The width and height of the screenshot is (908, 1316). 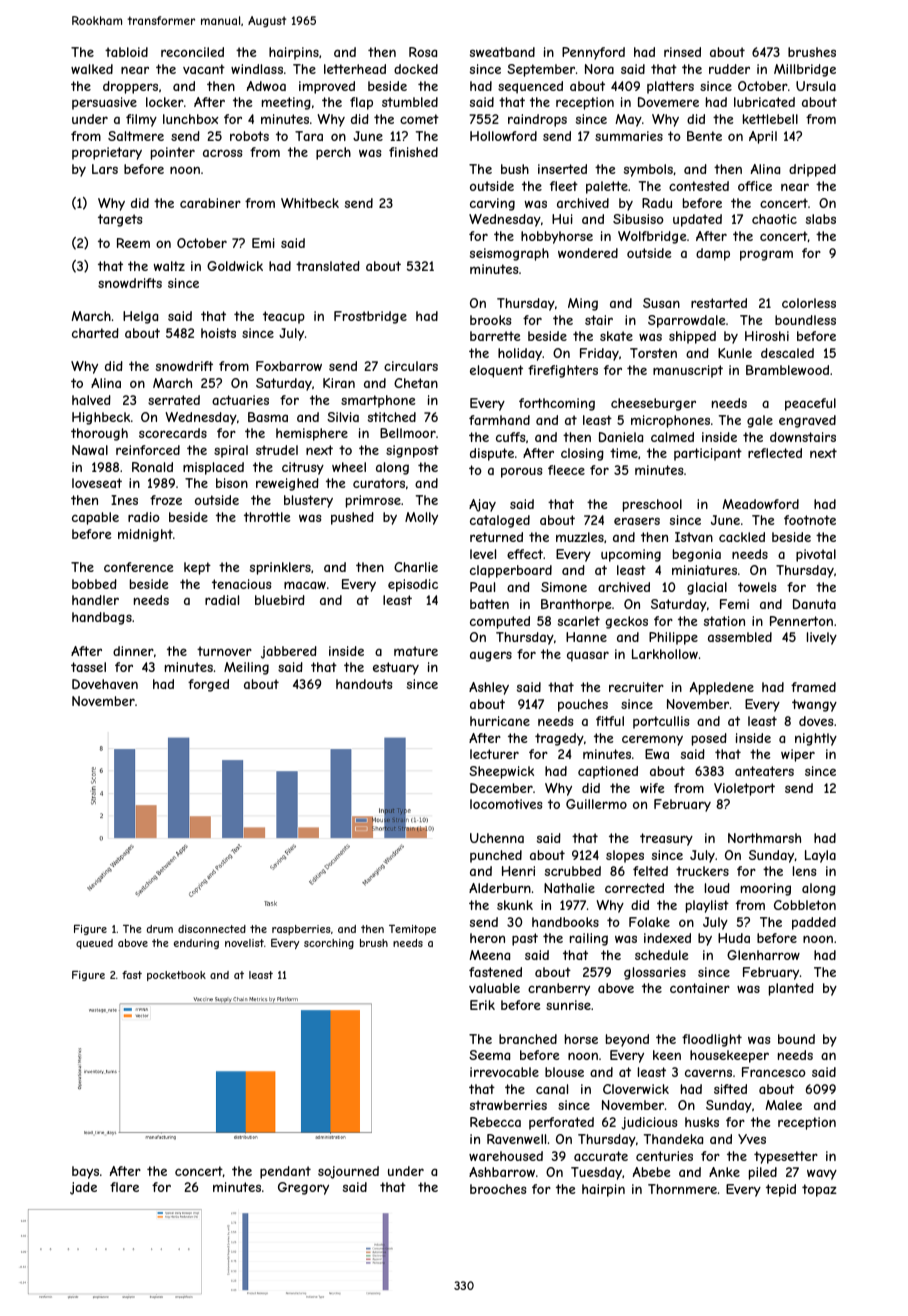 I want to click on wife, so click(x=652, y=788).
